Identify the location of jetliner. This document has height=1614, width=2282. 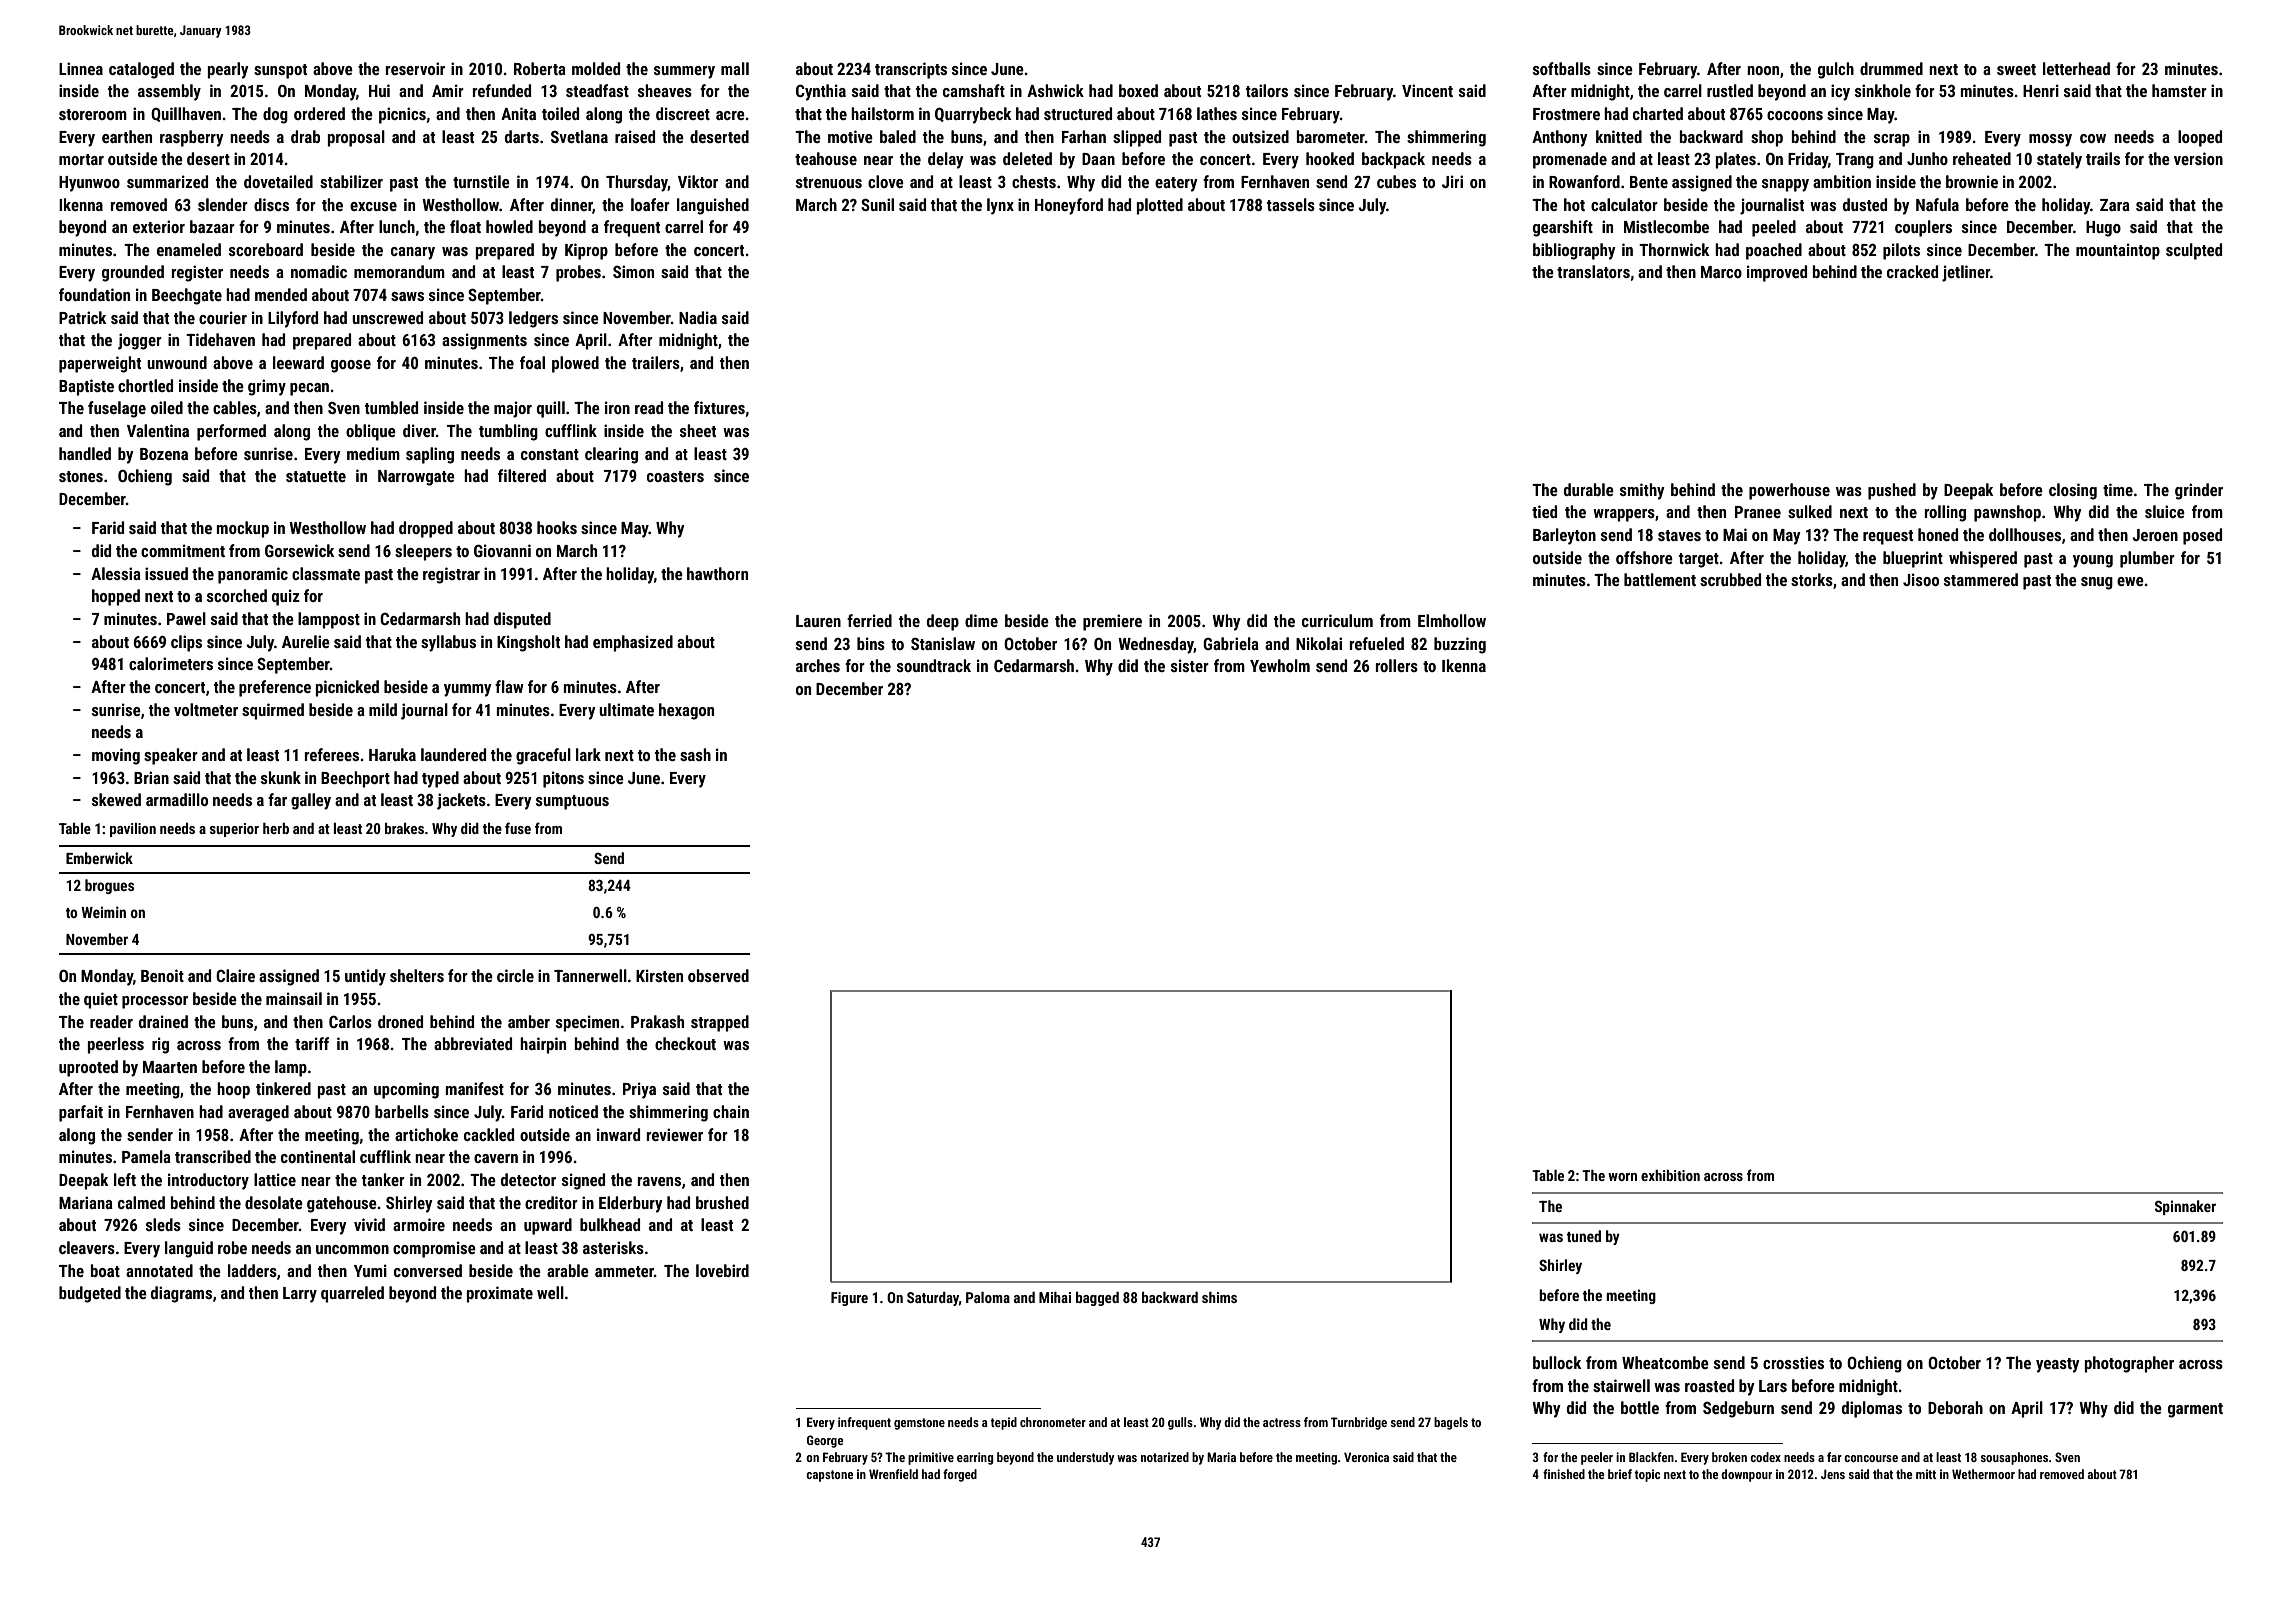
(1966, 273).
